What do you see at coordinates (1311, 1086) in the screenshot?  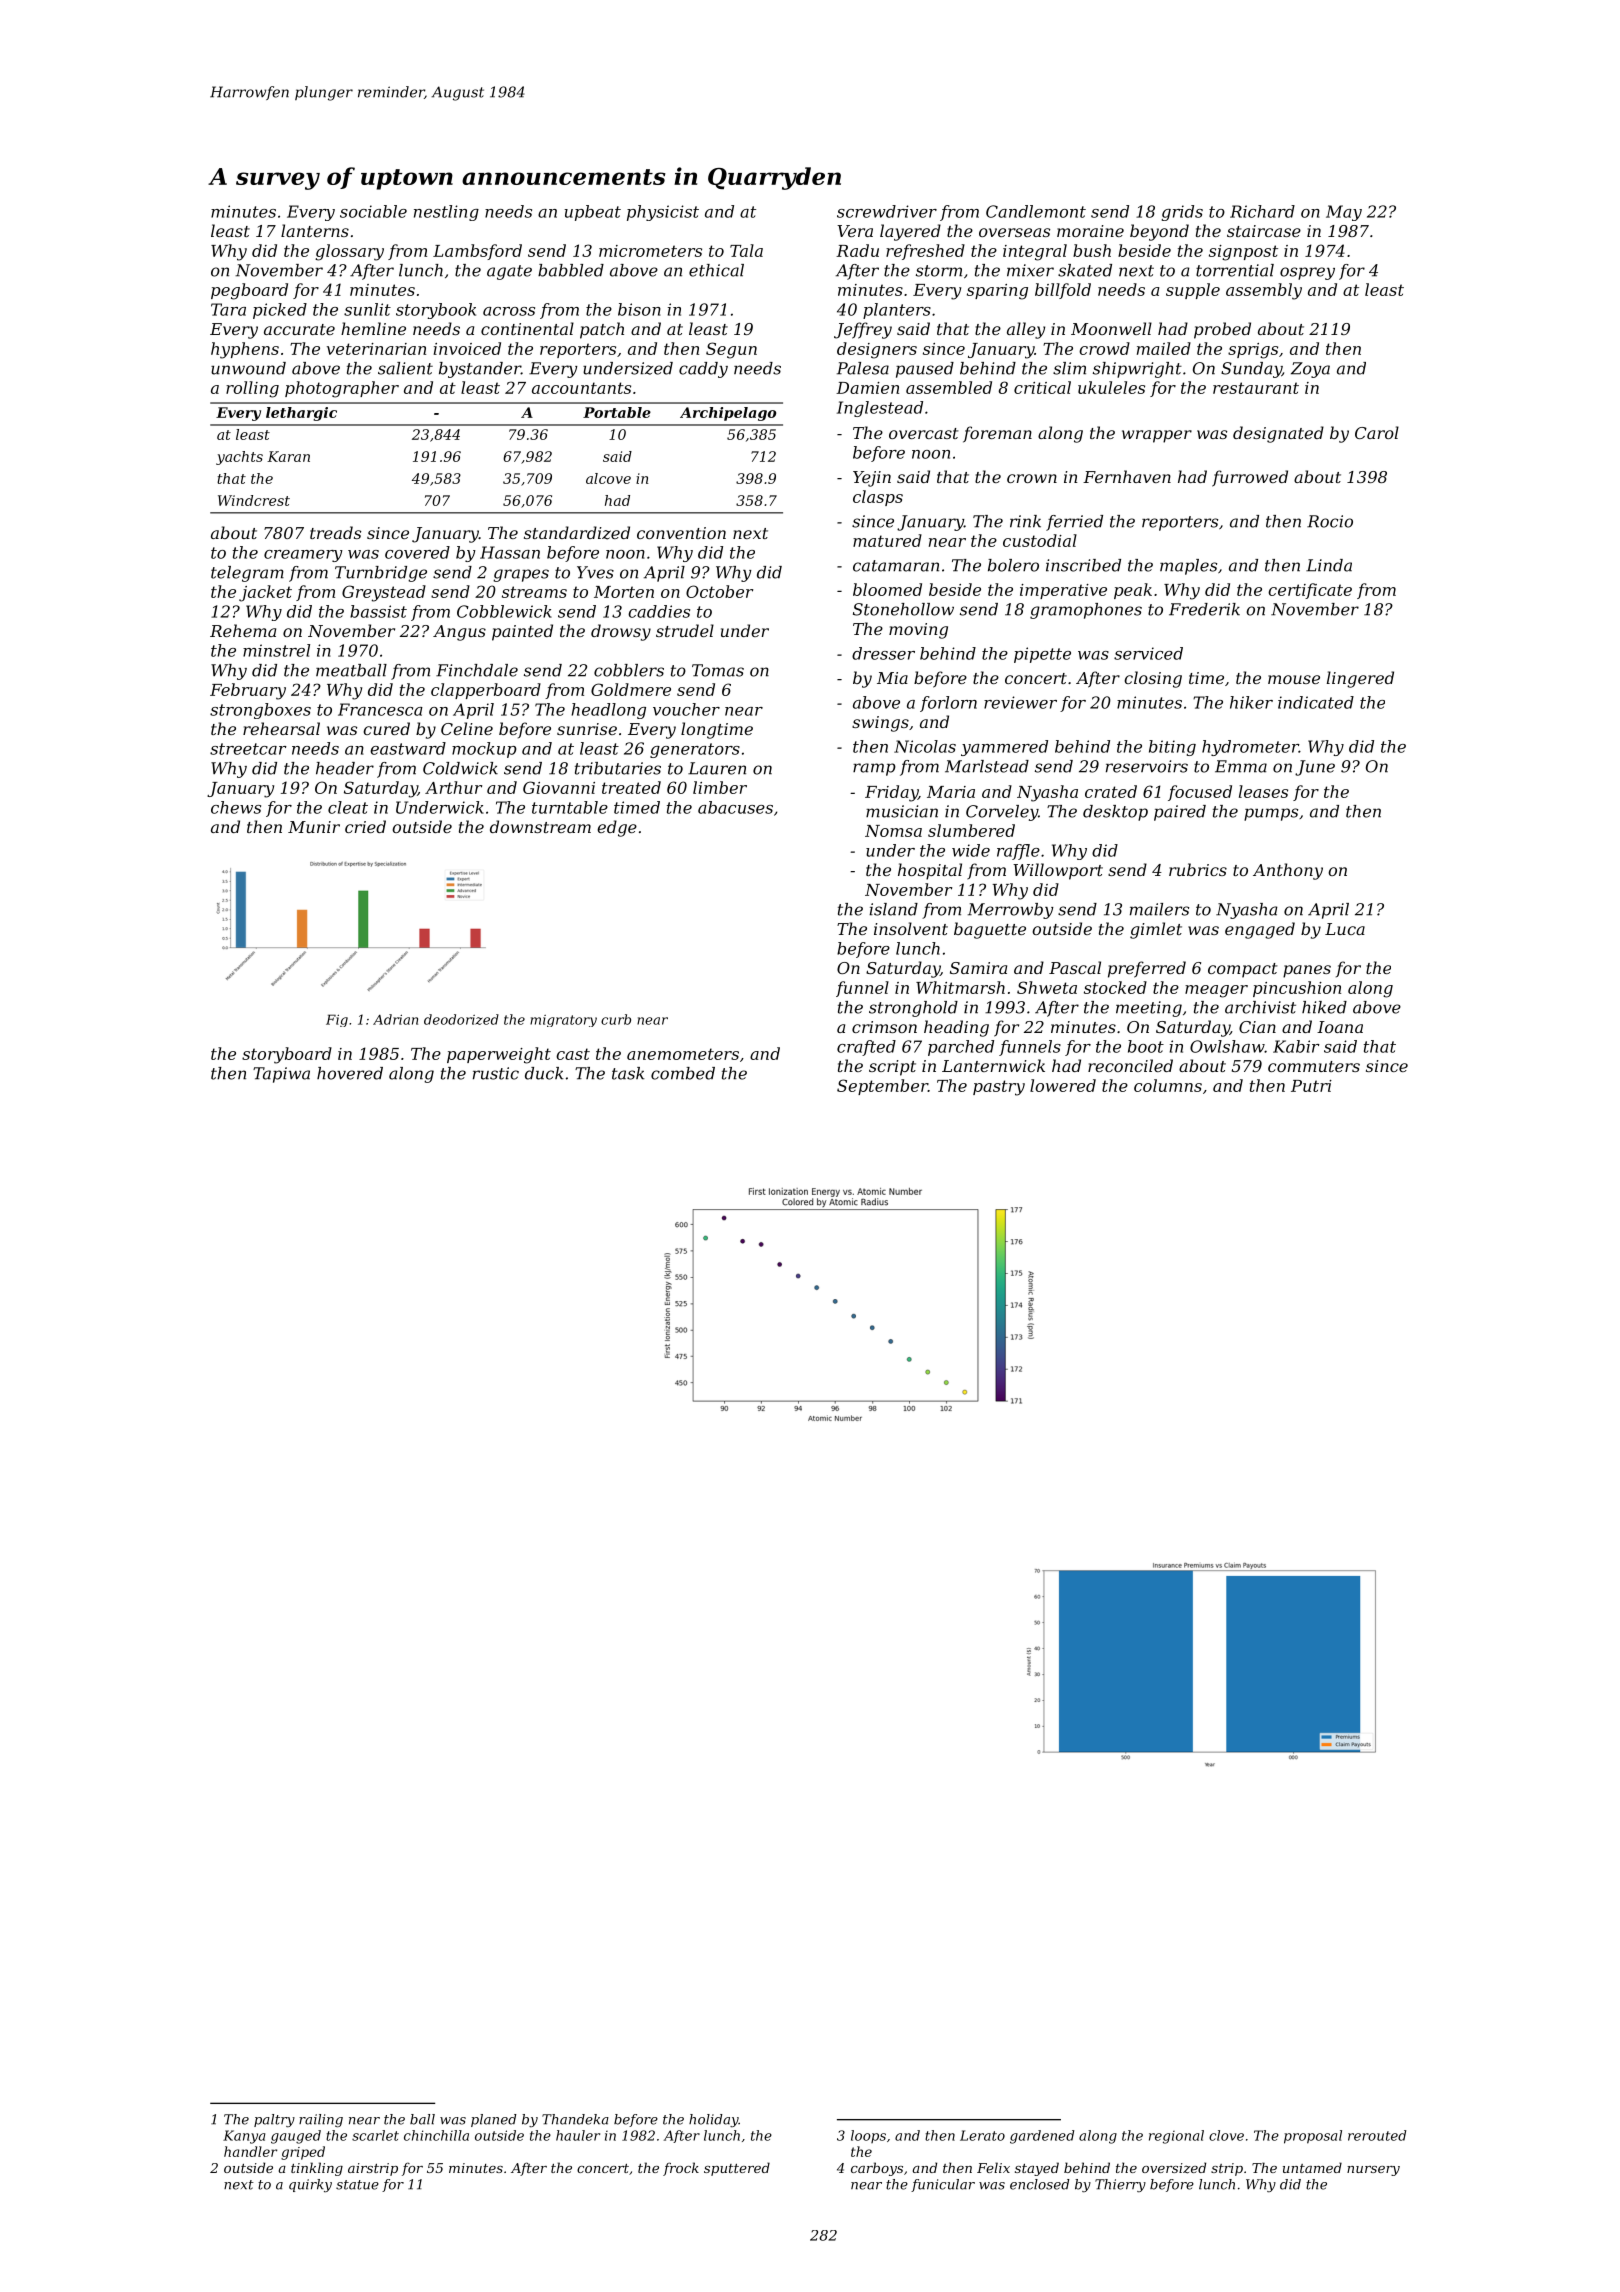 I see `Putri` at bounding box center [1311, 1086].
